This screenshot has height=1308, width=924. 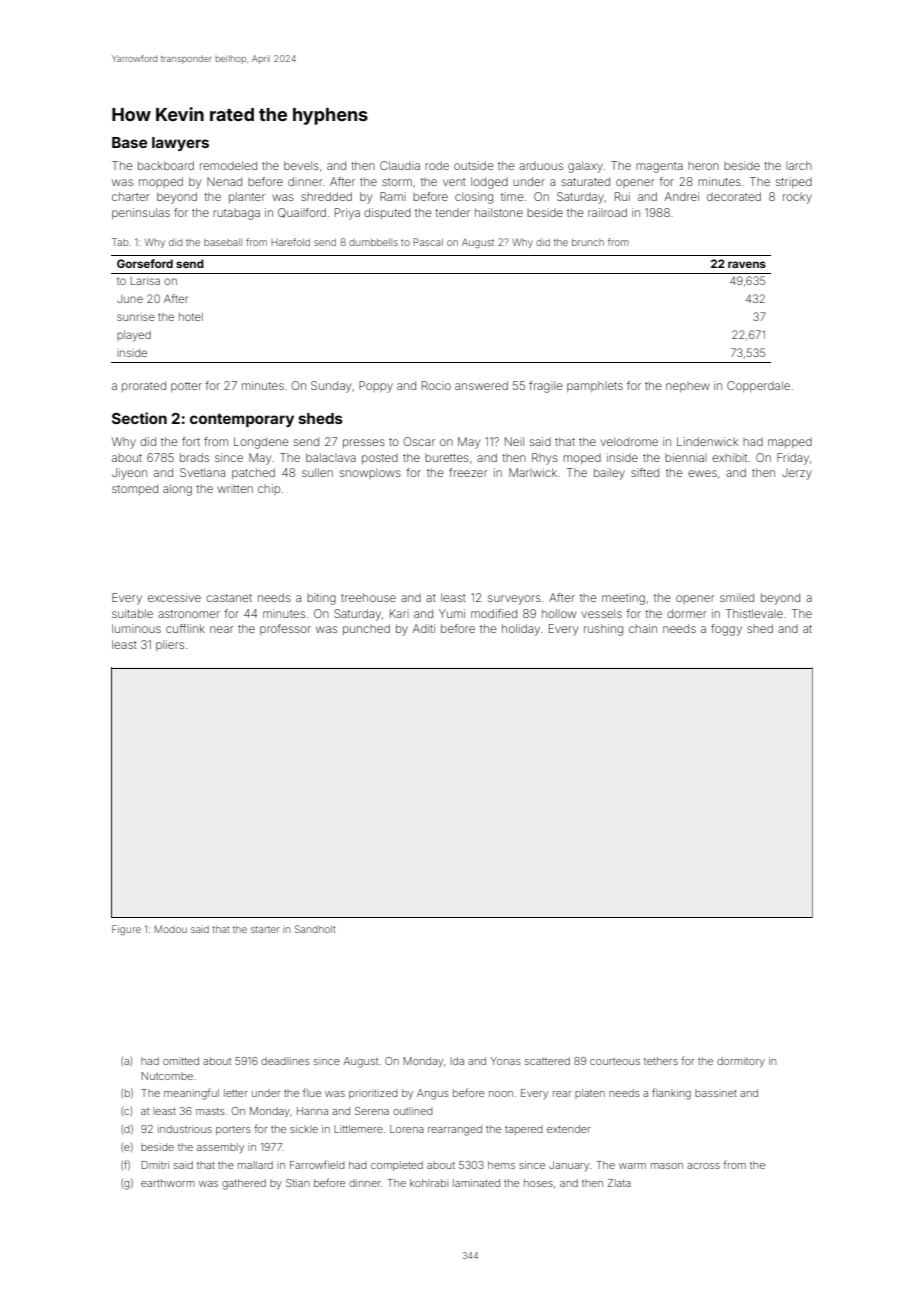 What do you see at coordinates (702, 473) in the screenshot?
I see `ewes` at bounding box center [702, 473].
